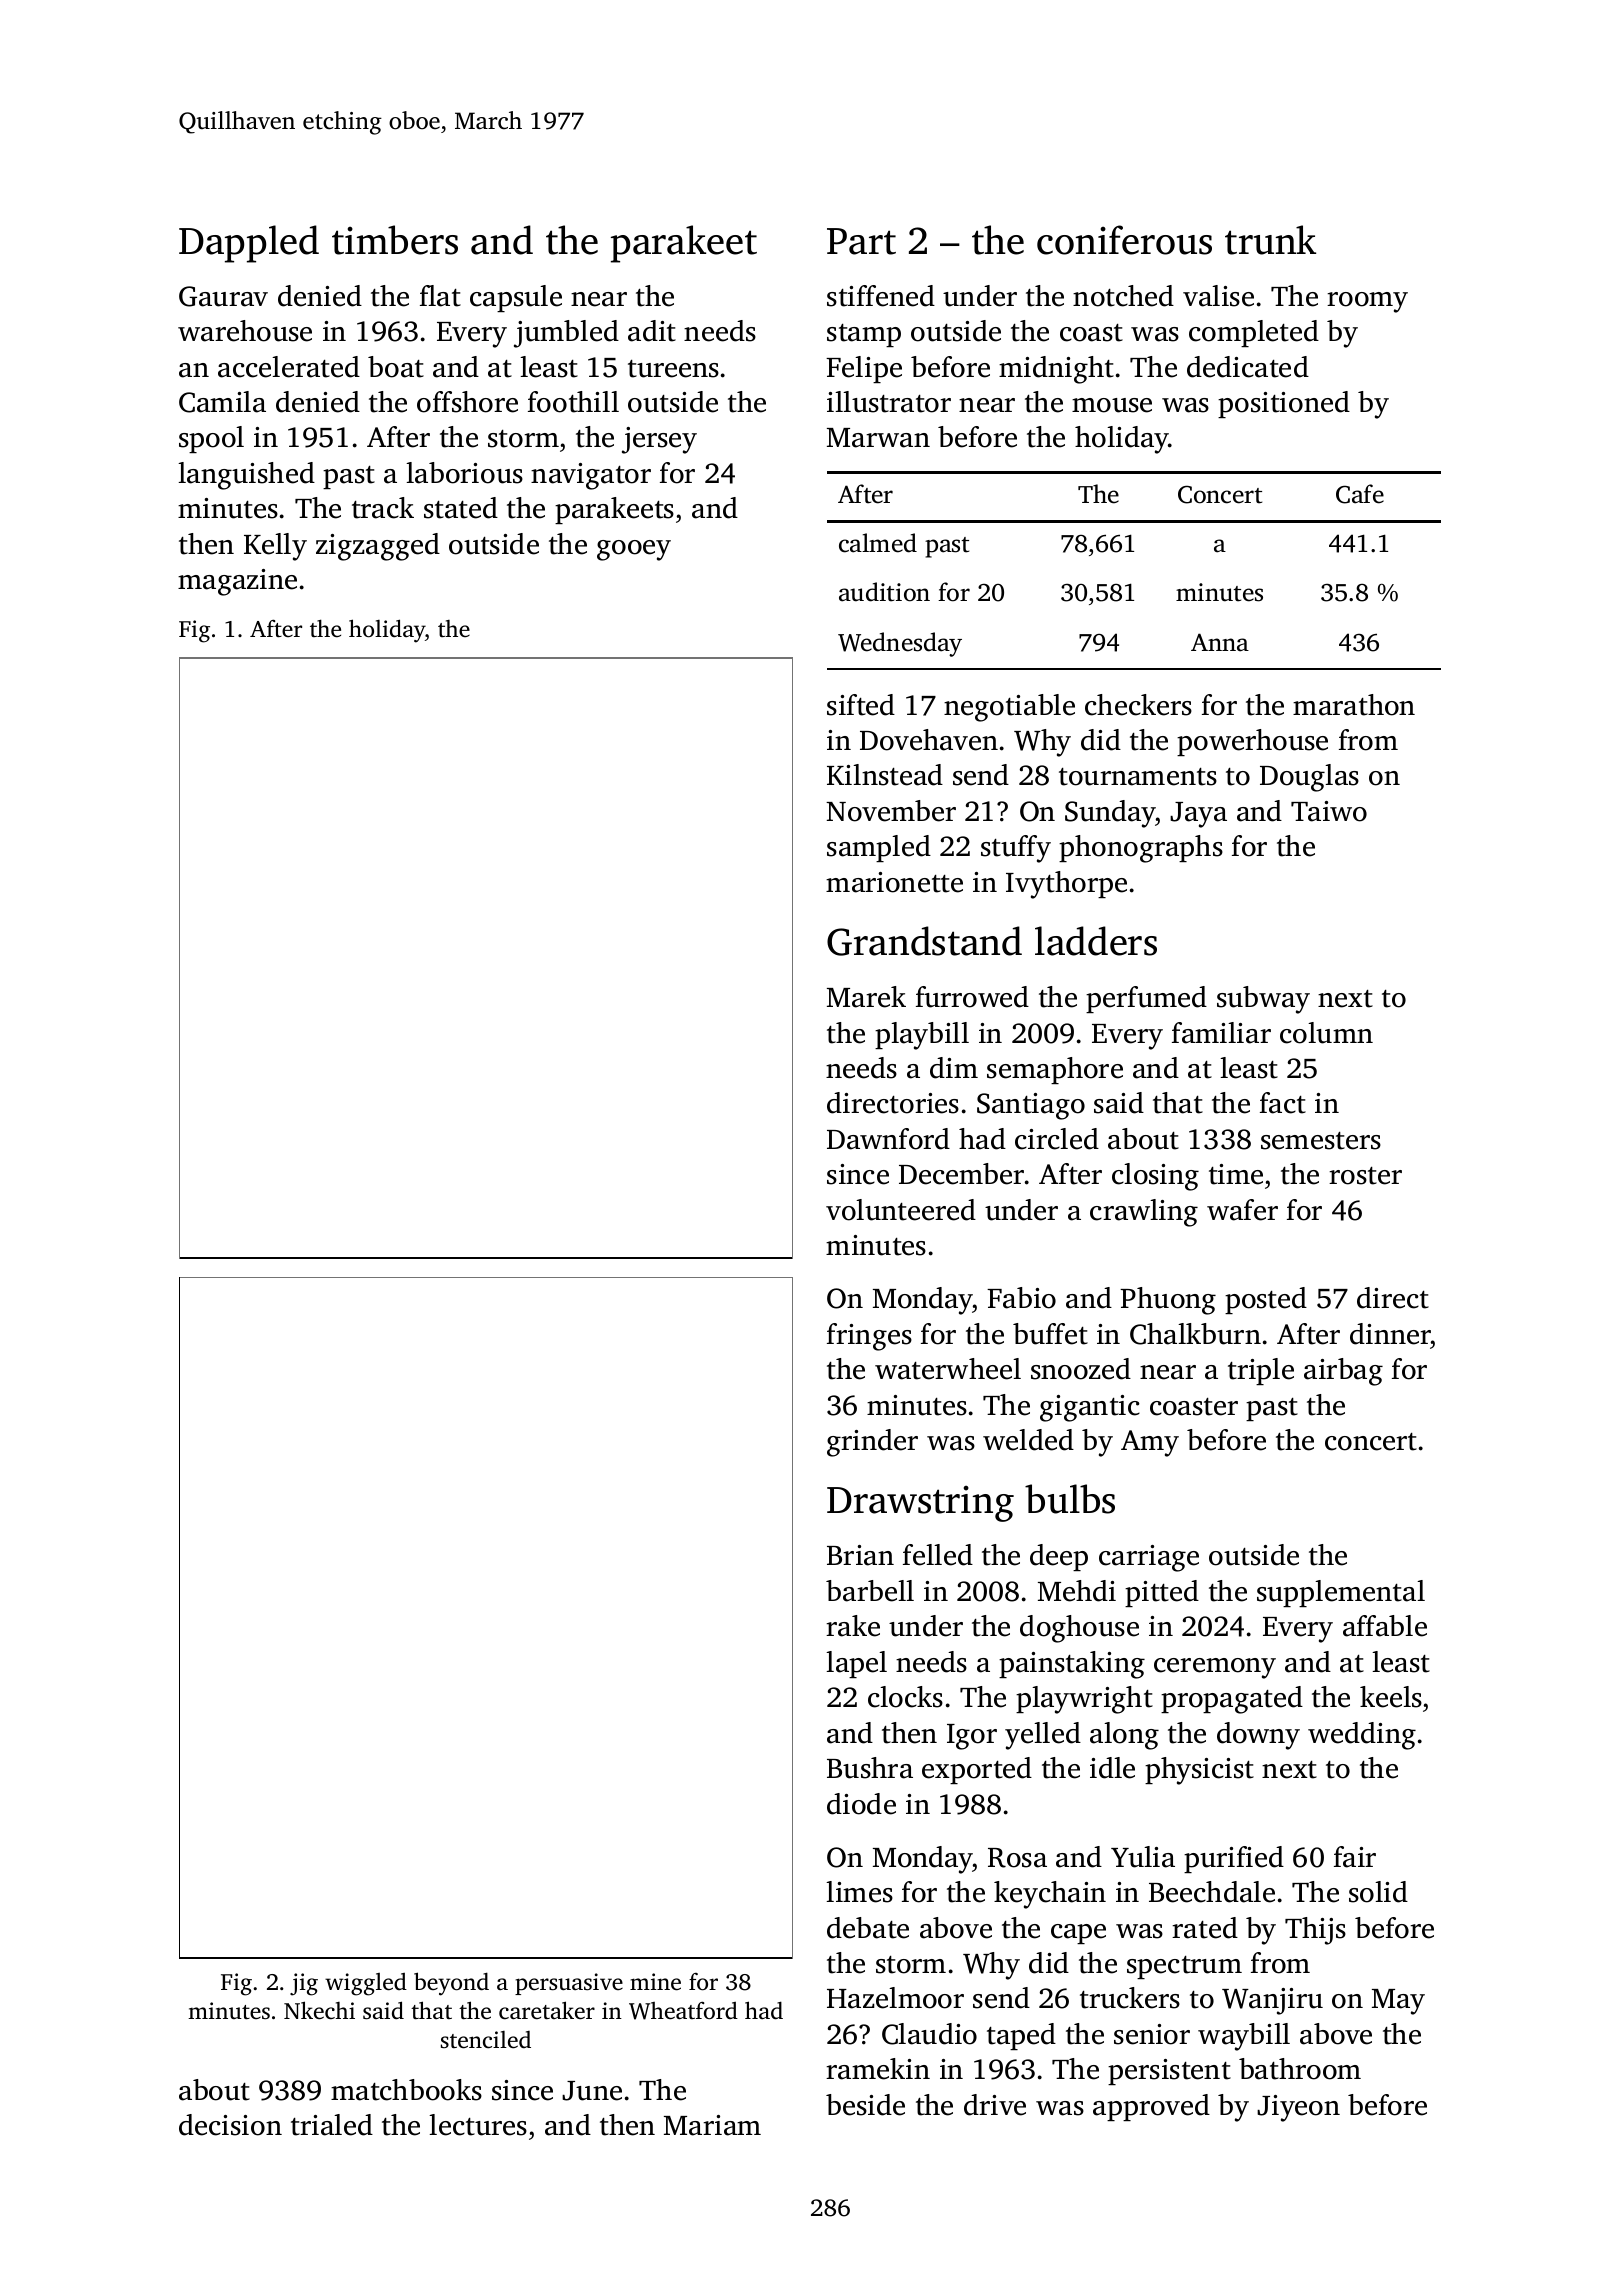 The height and width of the screenshot is (2292, 1620). What do you see at coordinates (712, 2125) in the screenshot?
I see `Mariam` at bounding box center [712, 2125].
